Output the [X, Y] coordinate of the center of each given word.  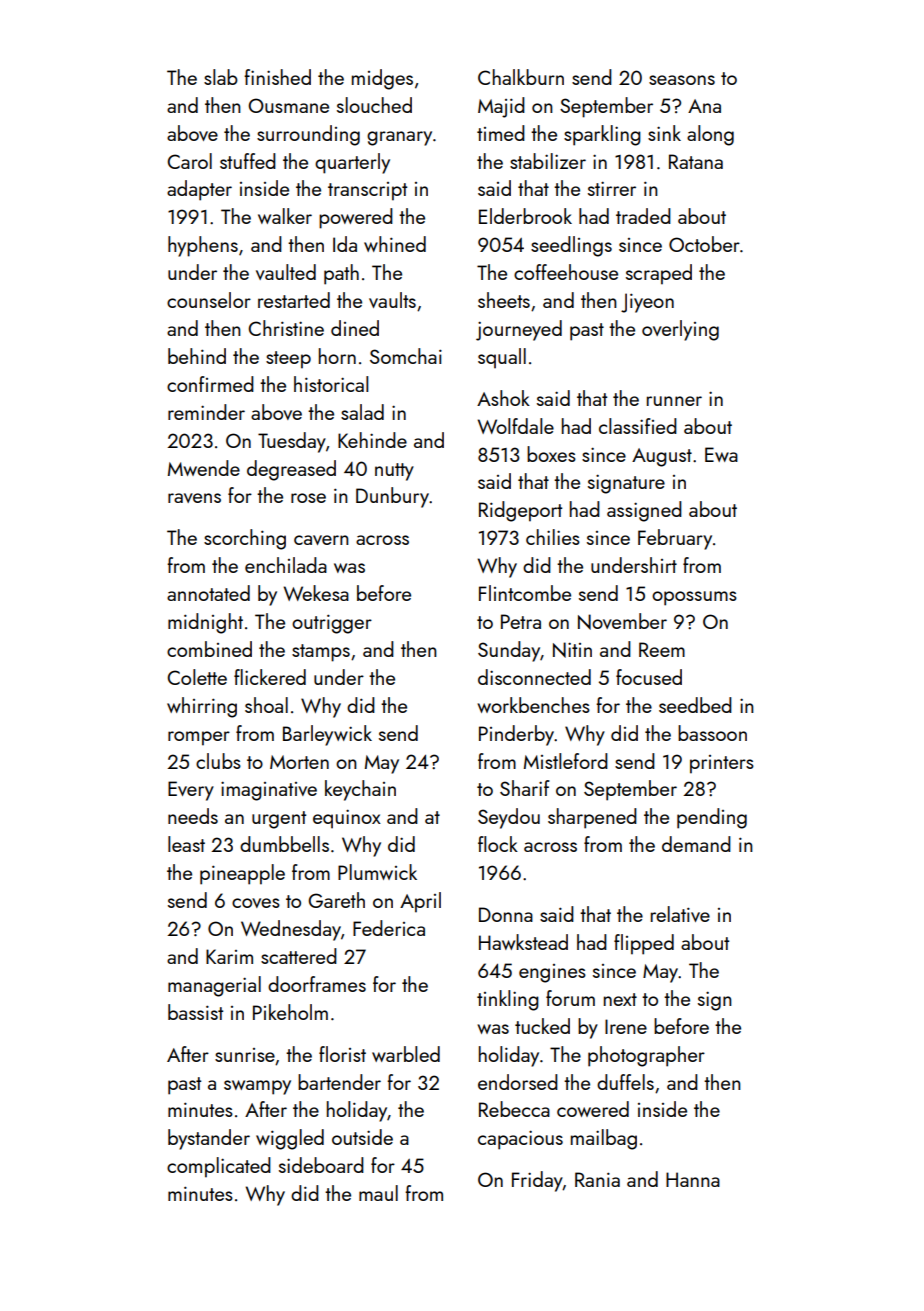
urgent [279, 820]
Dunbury [392, 497]
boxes [551, 454]
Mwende [204, 468]
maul [378, 1193]
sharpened [592, 818]
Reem [662, 649]
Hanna [693, 1179]
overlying [680, 330]
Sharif [525, 788]
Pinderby [516, 735]
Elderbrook [525, 216]
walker [285, 216]
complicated [219, 1167]
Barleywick [327, 735]
